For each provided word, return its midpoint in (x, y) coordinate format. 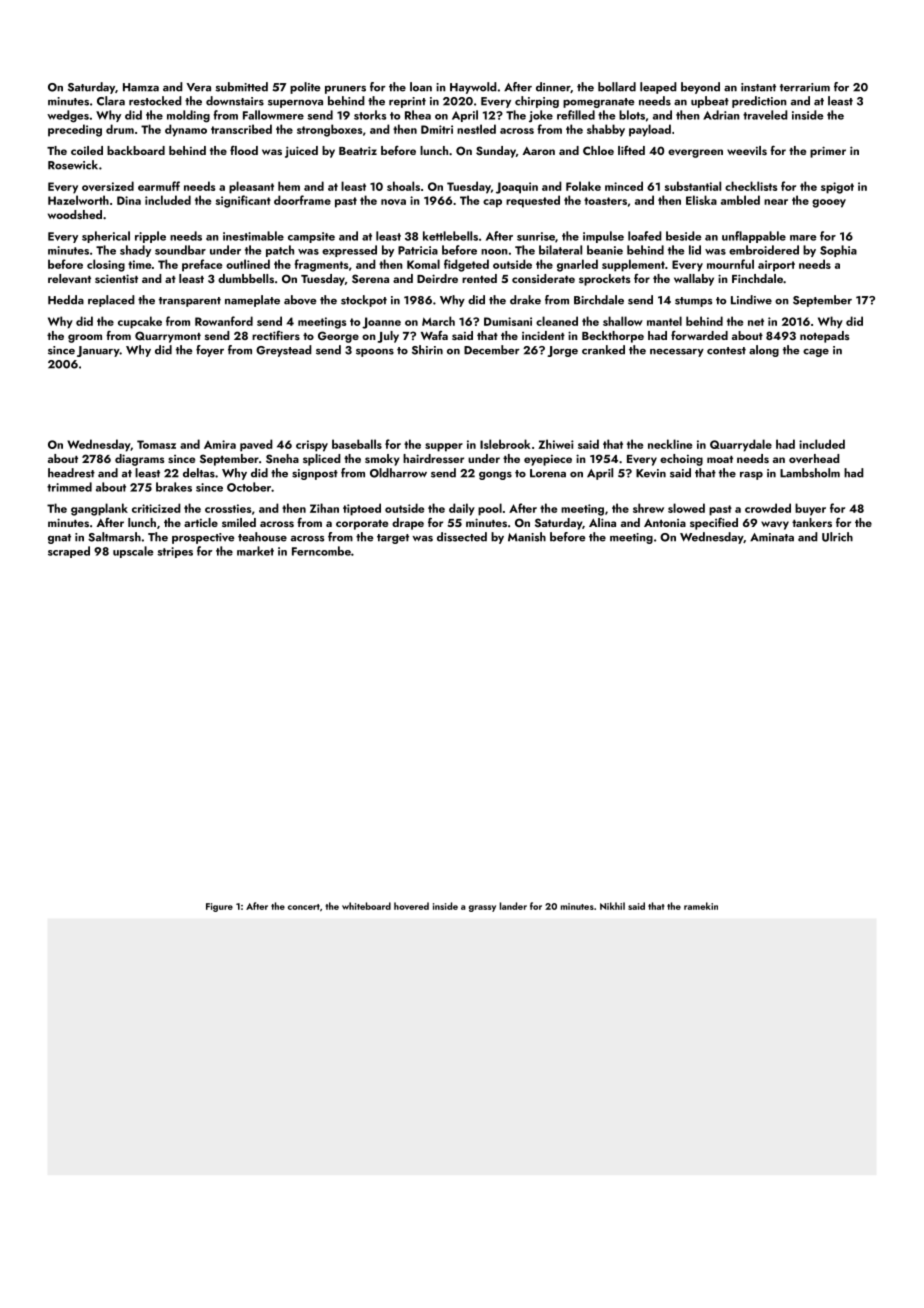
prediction (759, 102)
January (98, 351)
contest (726, 351)
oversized (108, 186)
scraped (69, 552)
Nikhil (612, 906)
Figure (219, 907)
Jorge (562, 351)
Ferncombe (321, 551)
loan (421, 87)
